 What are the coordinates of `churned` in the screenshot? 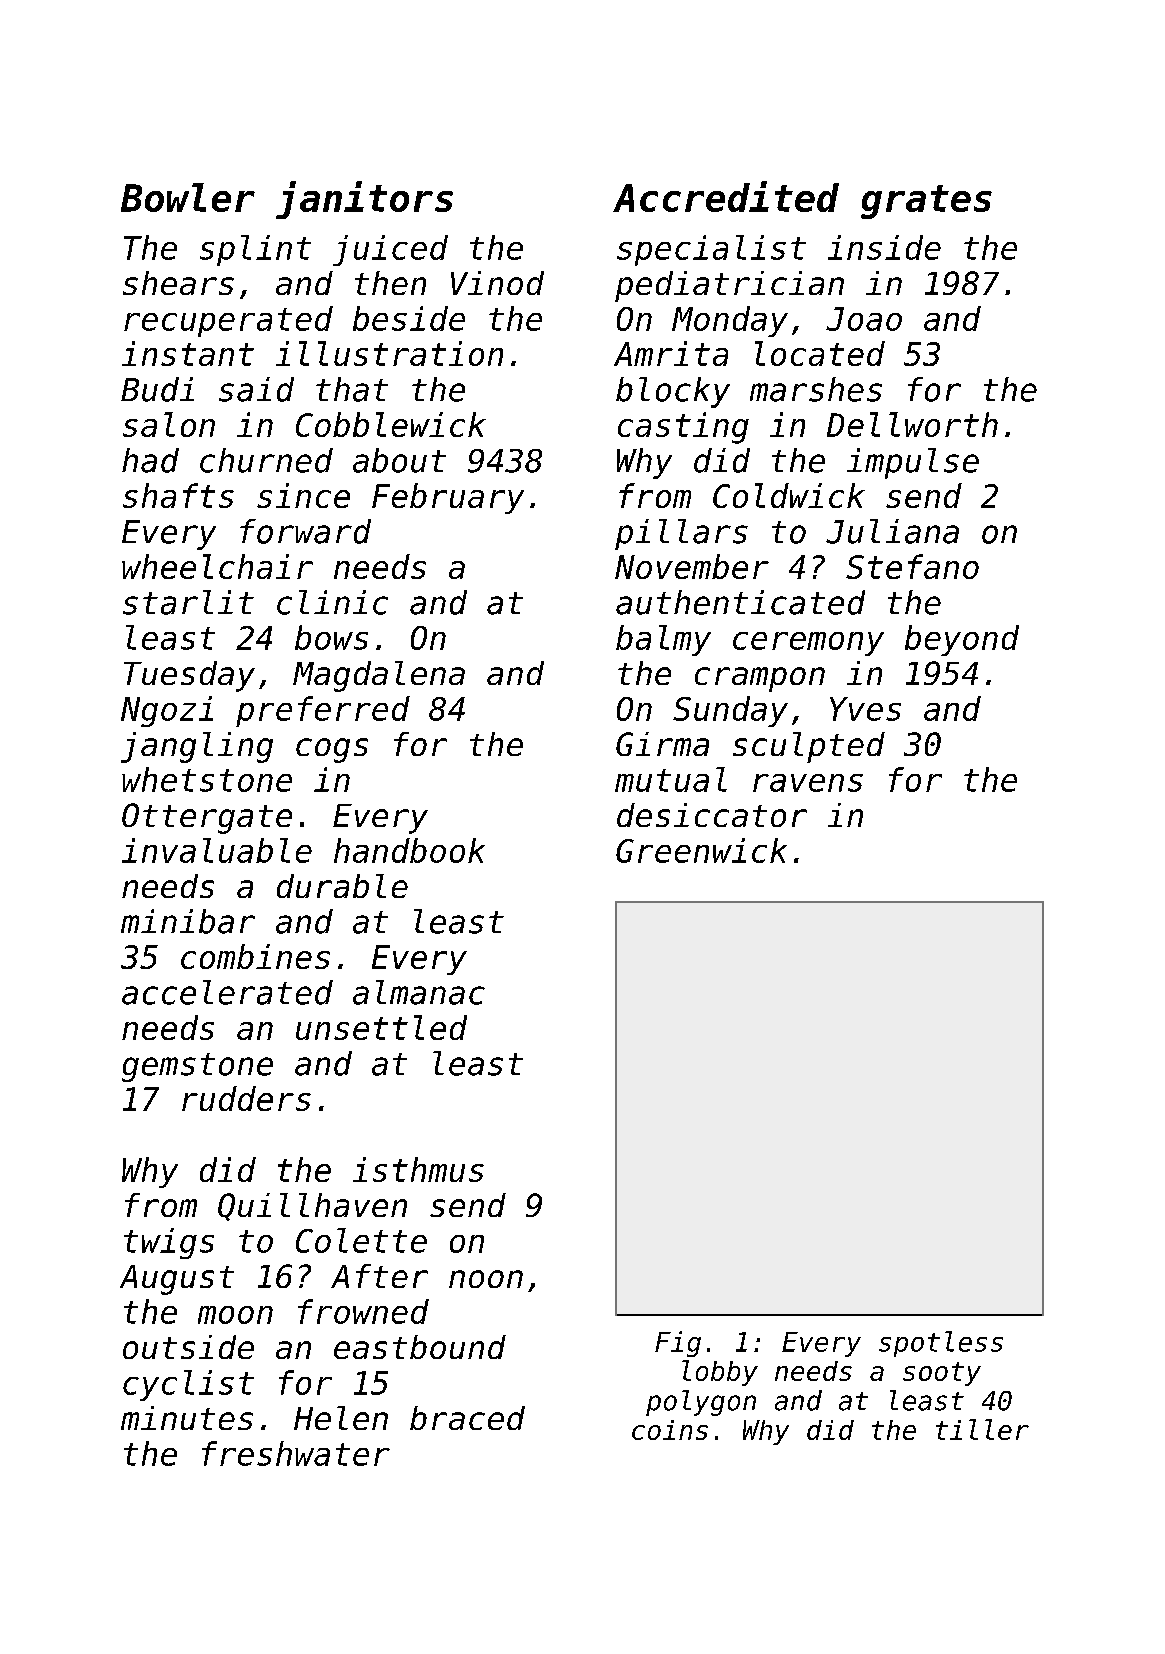 It's located at (266, 460).
